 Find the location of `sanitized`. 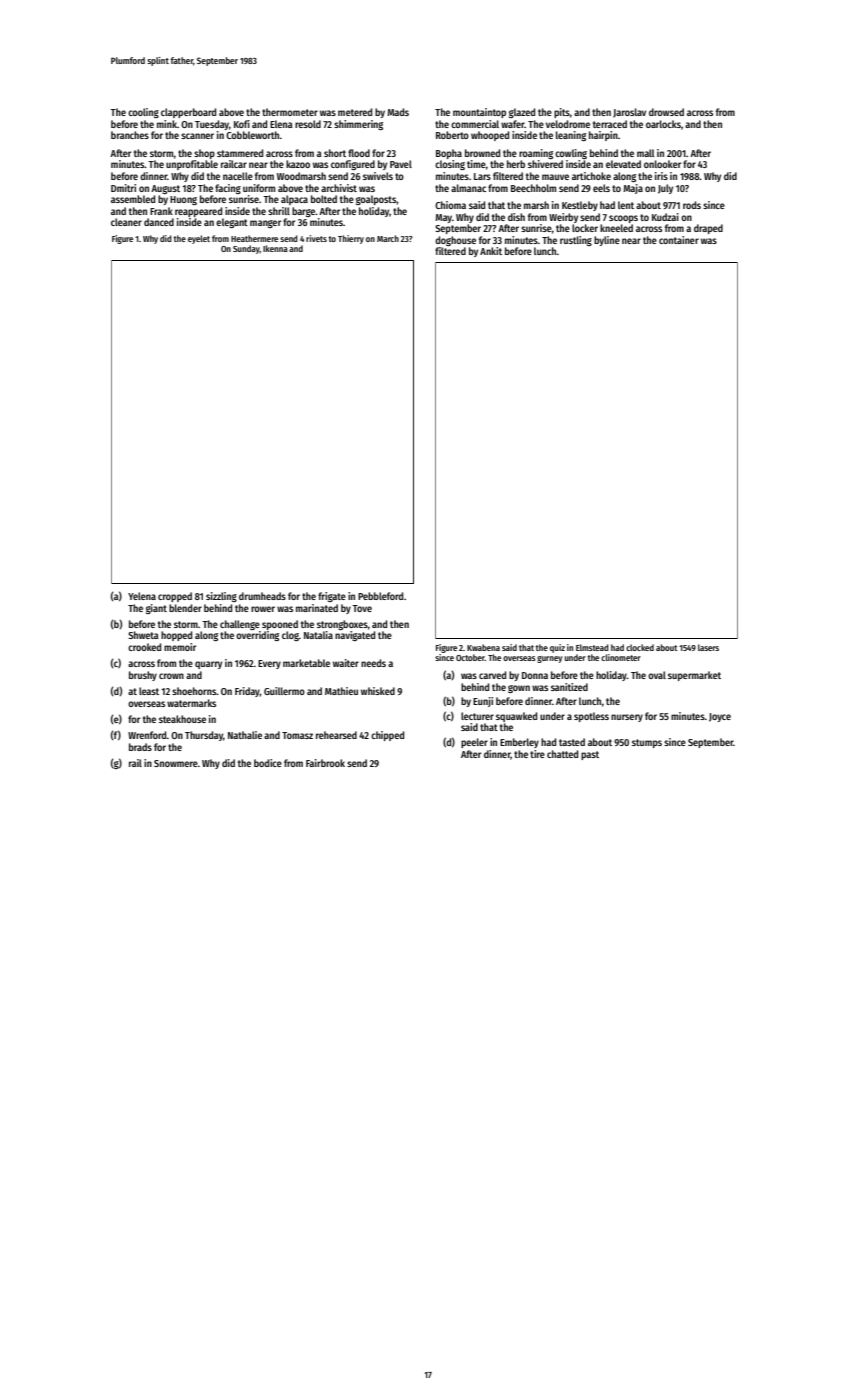

sanitized is located at coordinates (569, 687).
